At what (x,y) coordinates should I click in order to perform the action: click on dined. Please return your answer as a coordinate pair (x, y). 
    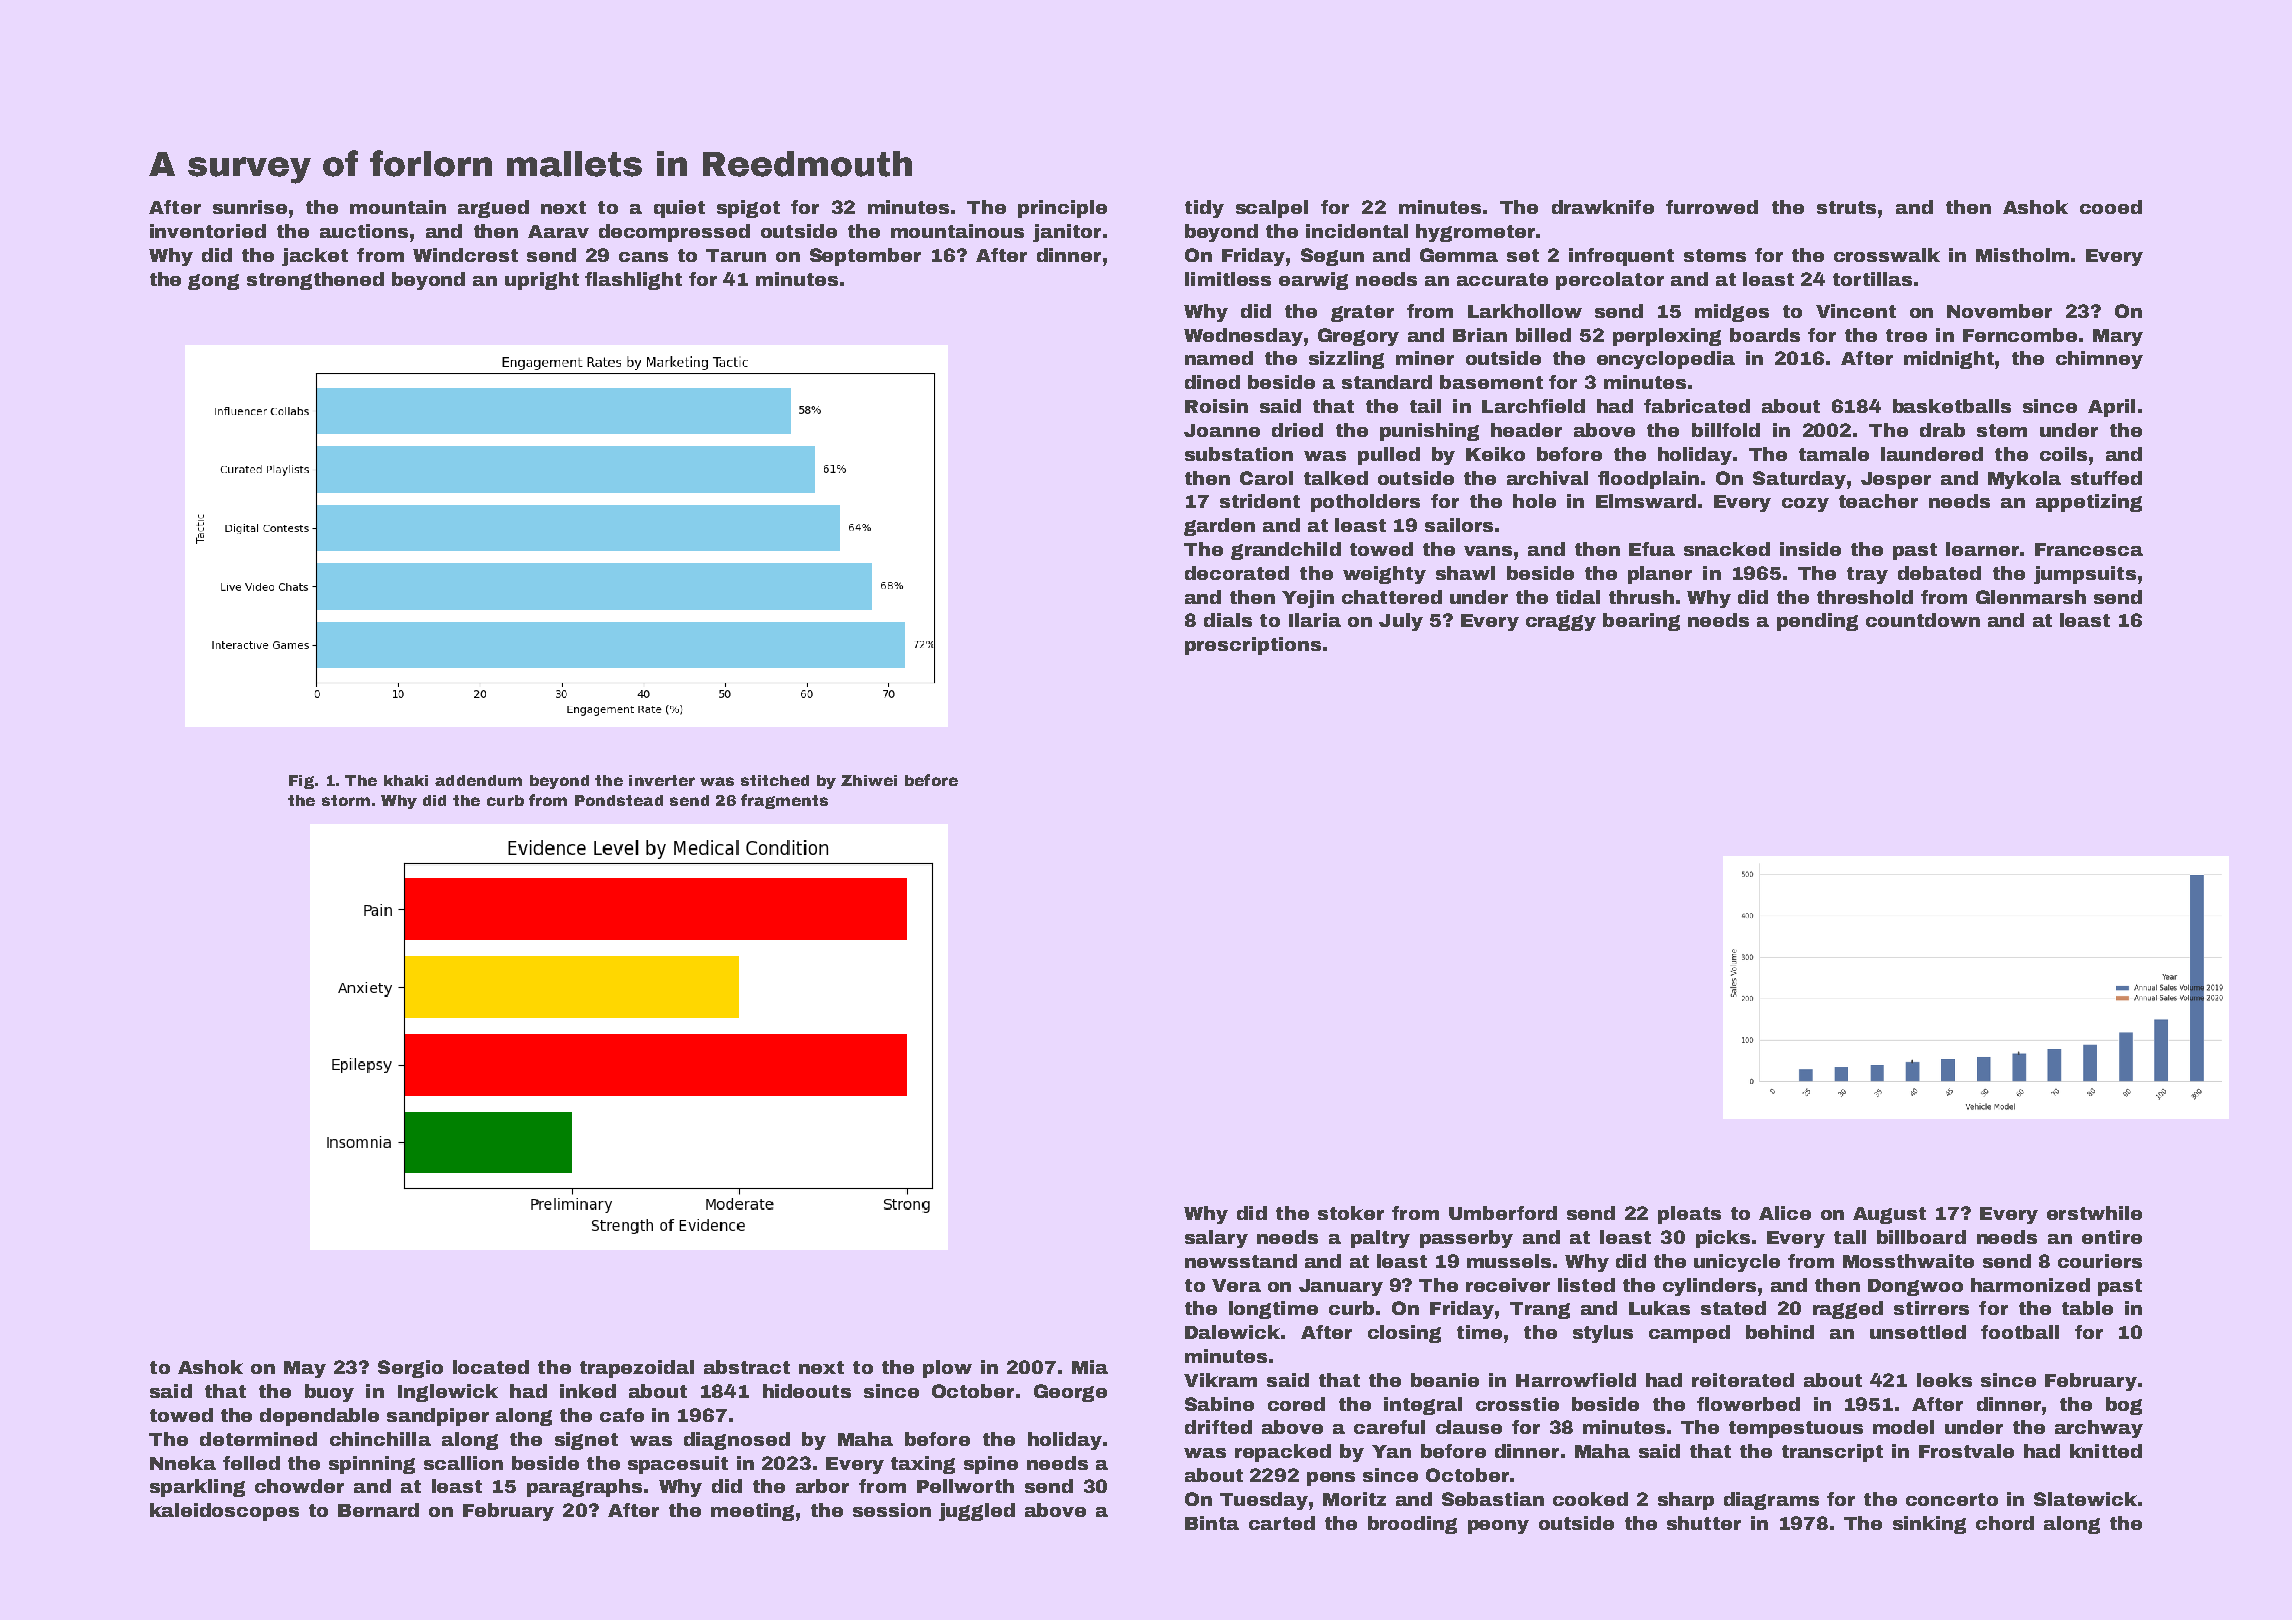
    Looking at the image, I should click on (1212, 382).
